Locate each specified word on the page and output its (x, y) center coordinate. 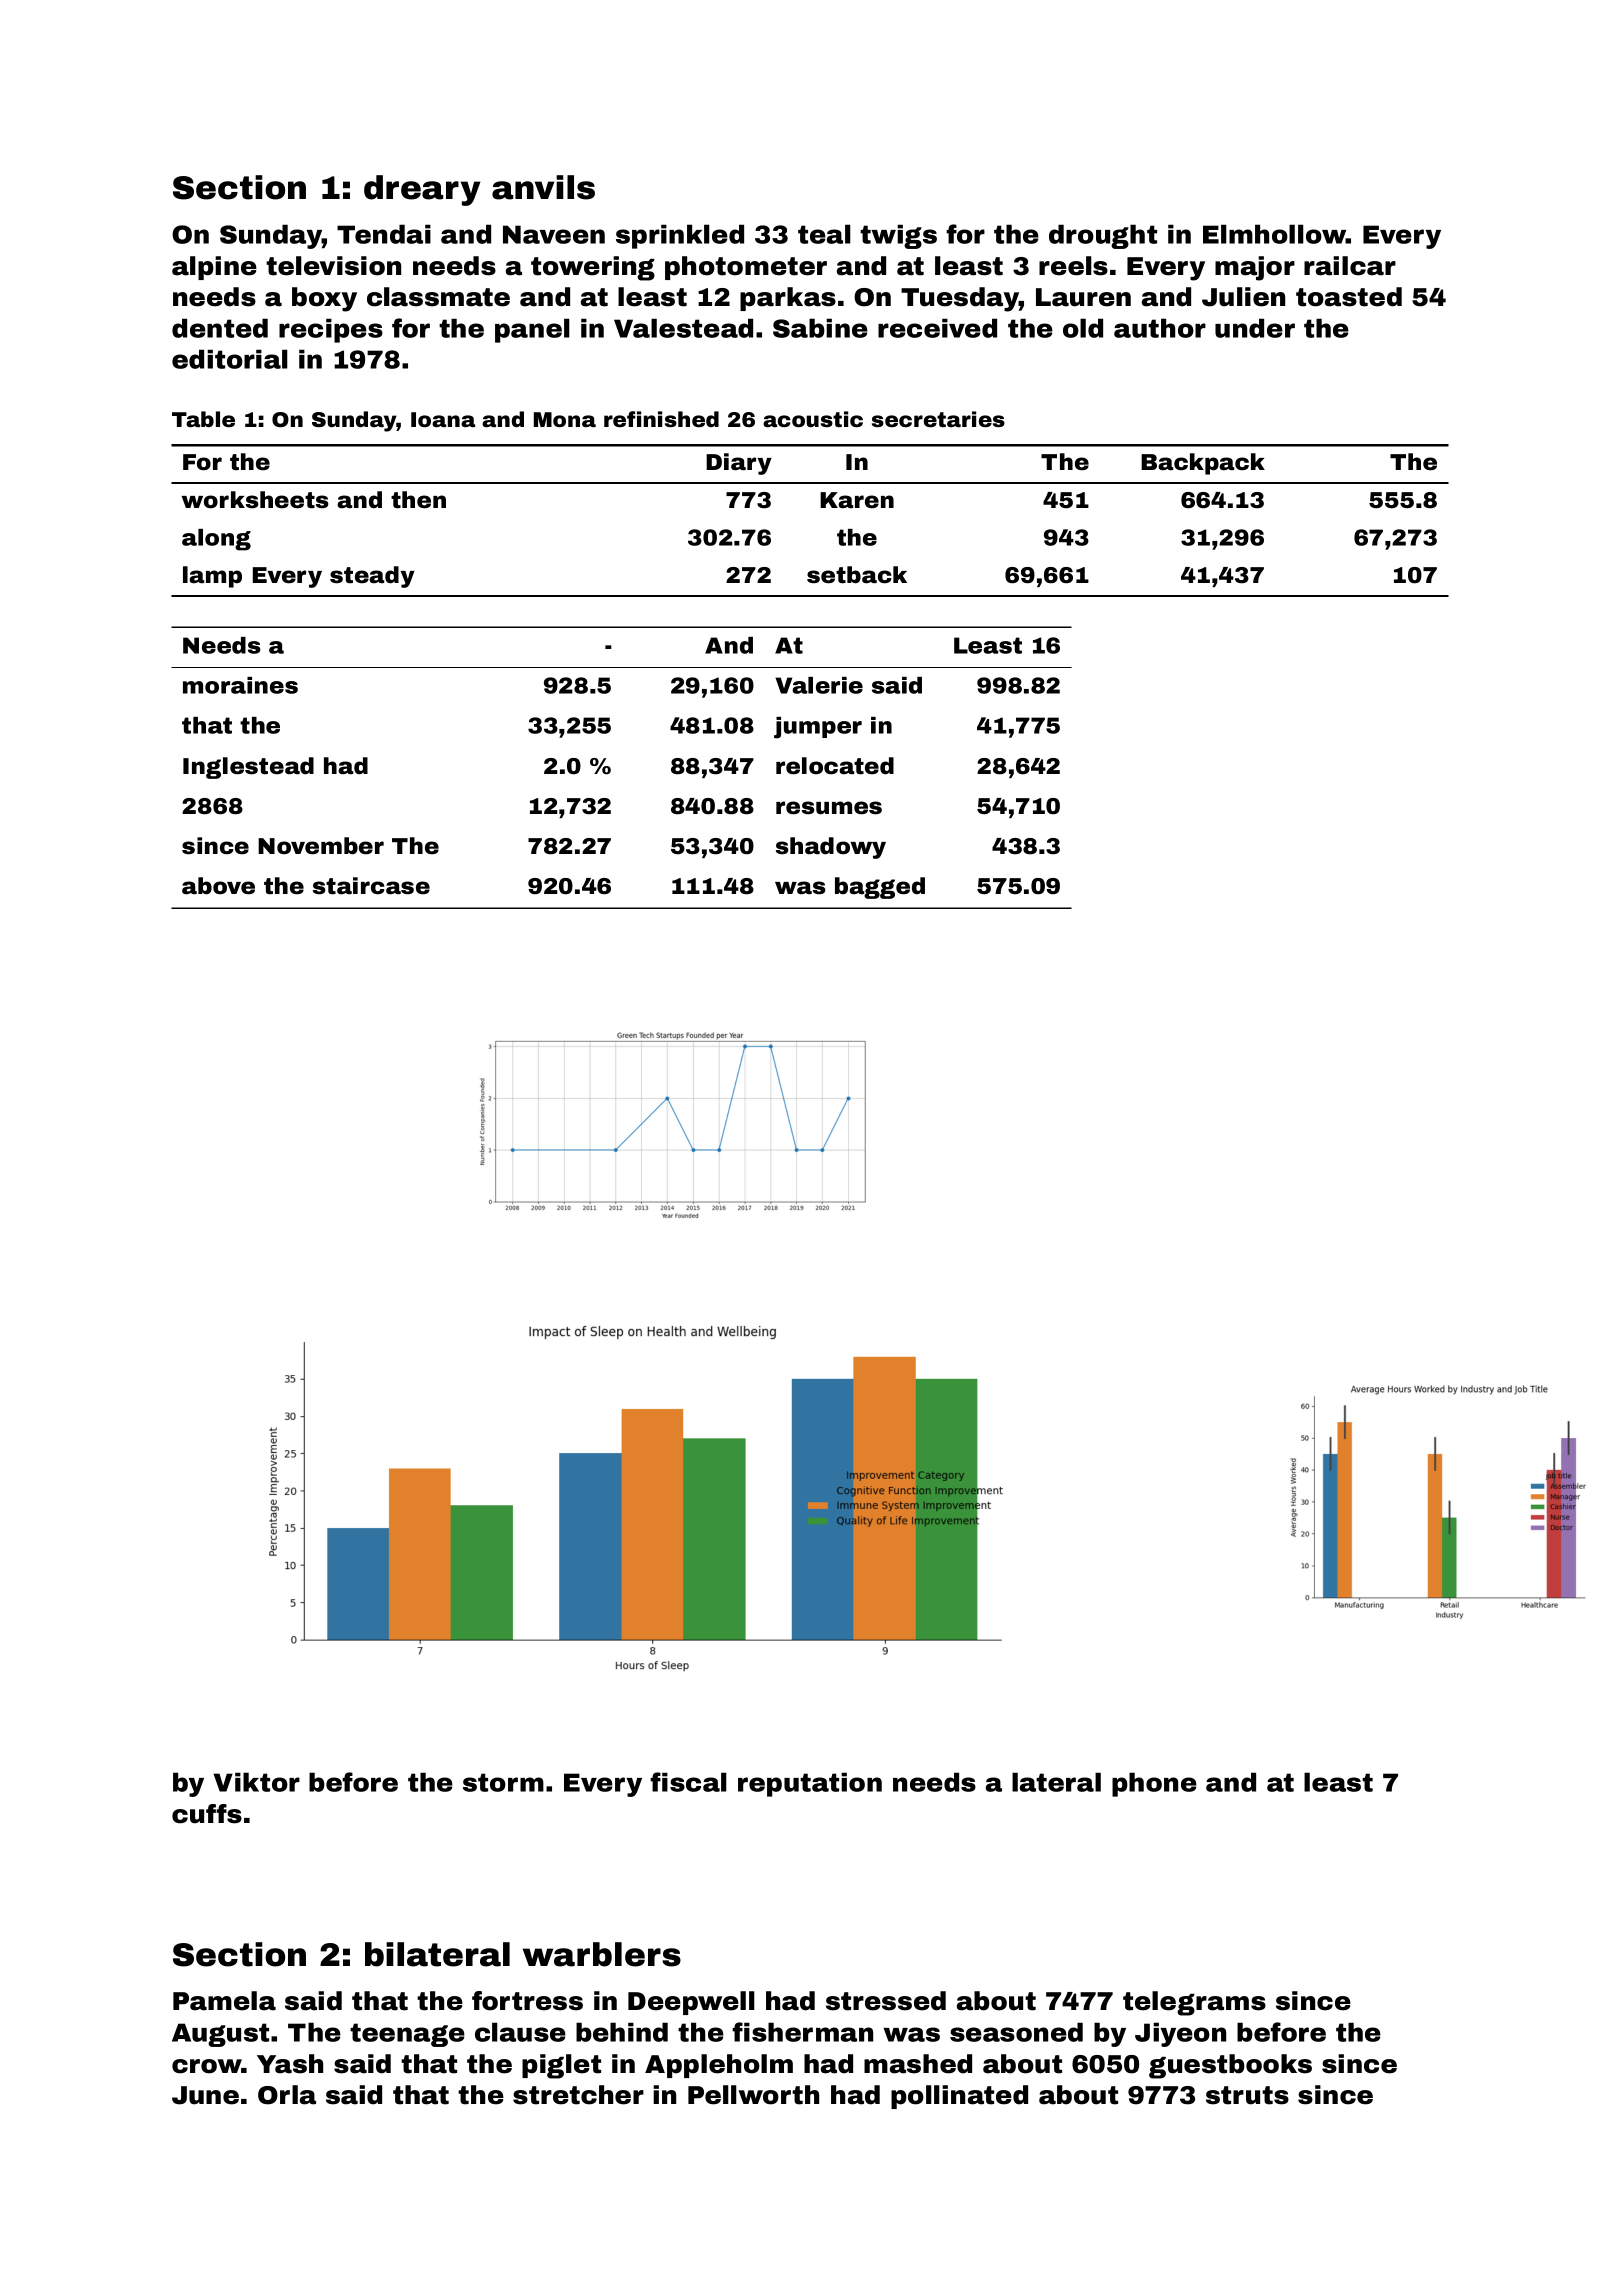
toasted (1349, 297)
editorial (230, 359)
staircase (371, 886)
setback (857, 575)
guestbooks (1230, 2066)
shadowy (831, 848)
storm (503, 1782)
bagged (880, 888)
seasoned (1016, 2032)
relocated (835, 766)
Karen (857, 500)
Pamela (224, 2001)
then (418, 500)
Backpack (1203, 464)
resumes (829, 808)
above (218, 886)
